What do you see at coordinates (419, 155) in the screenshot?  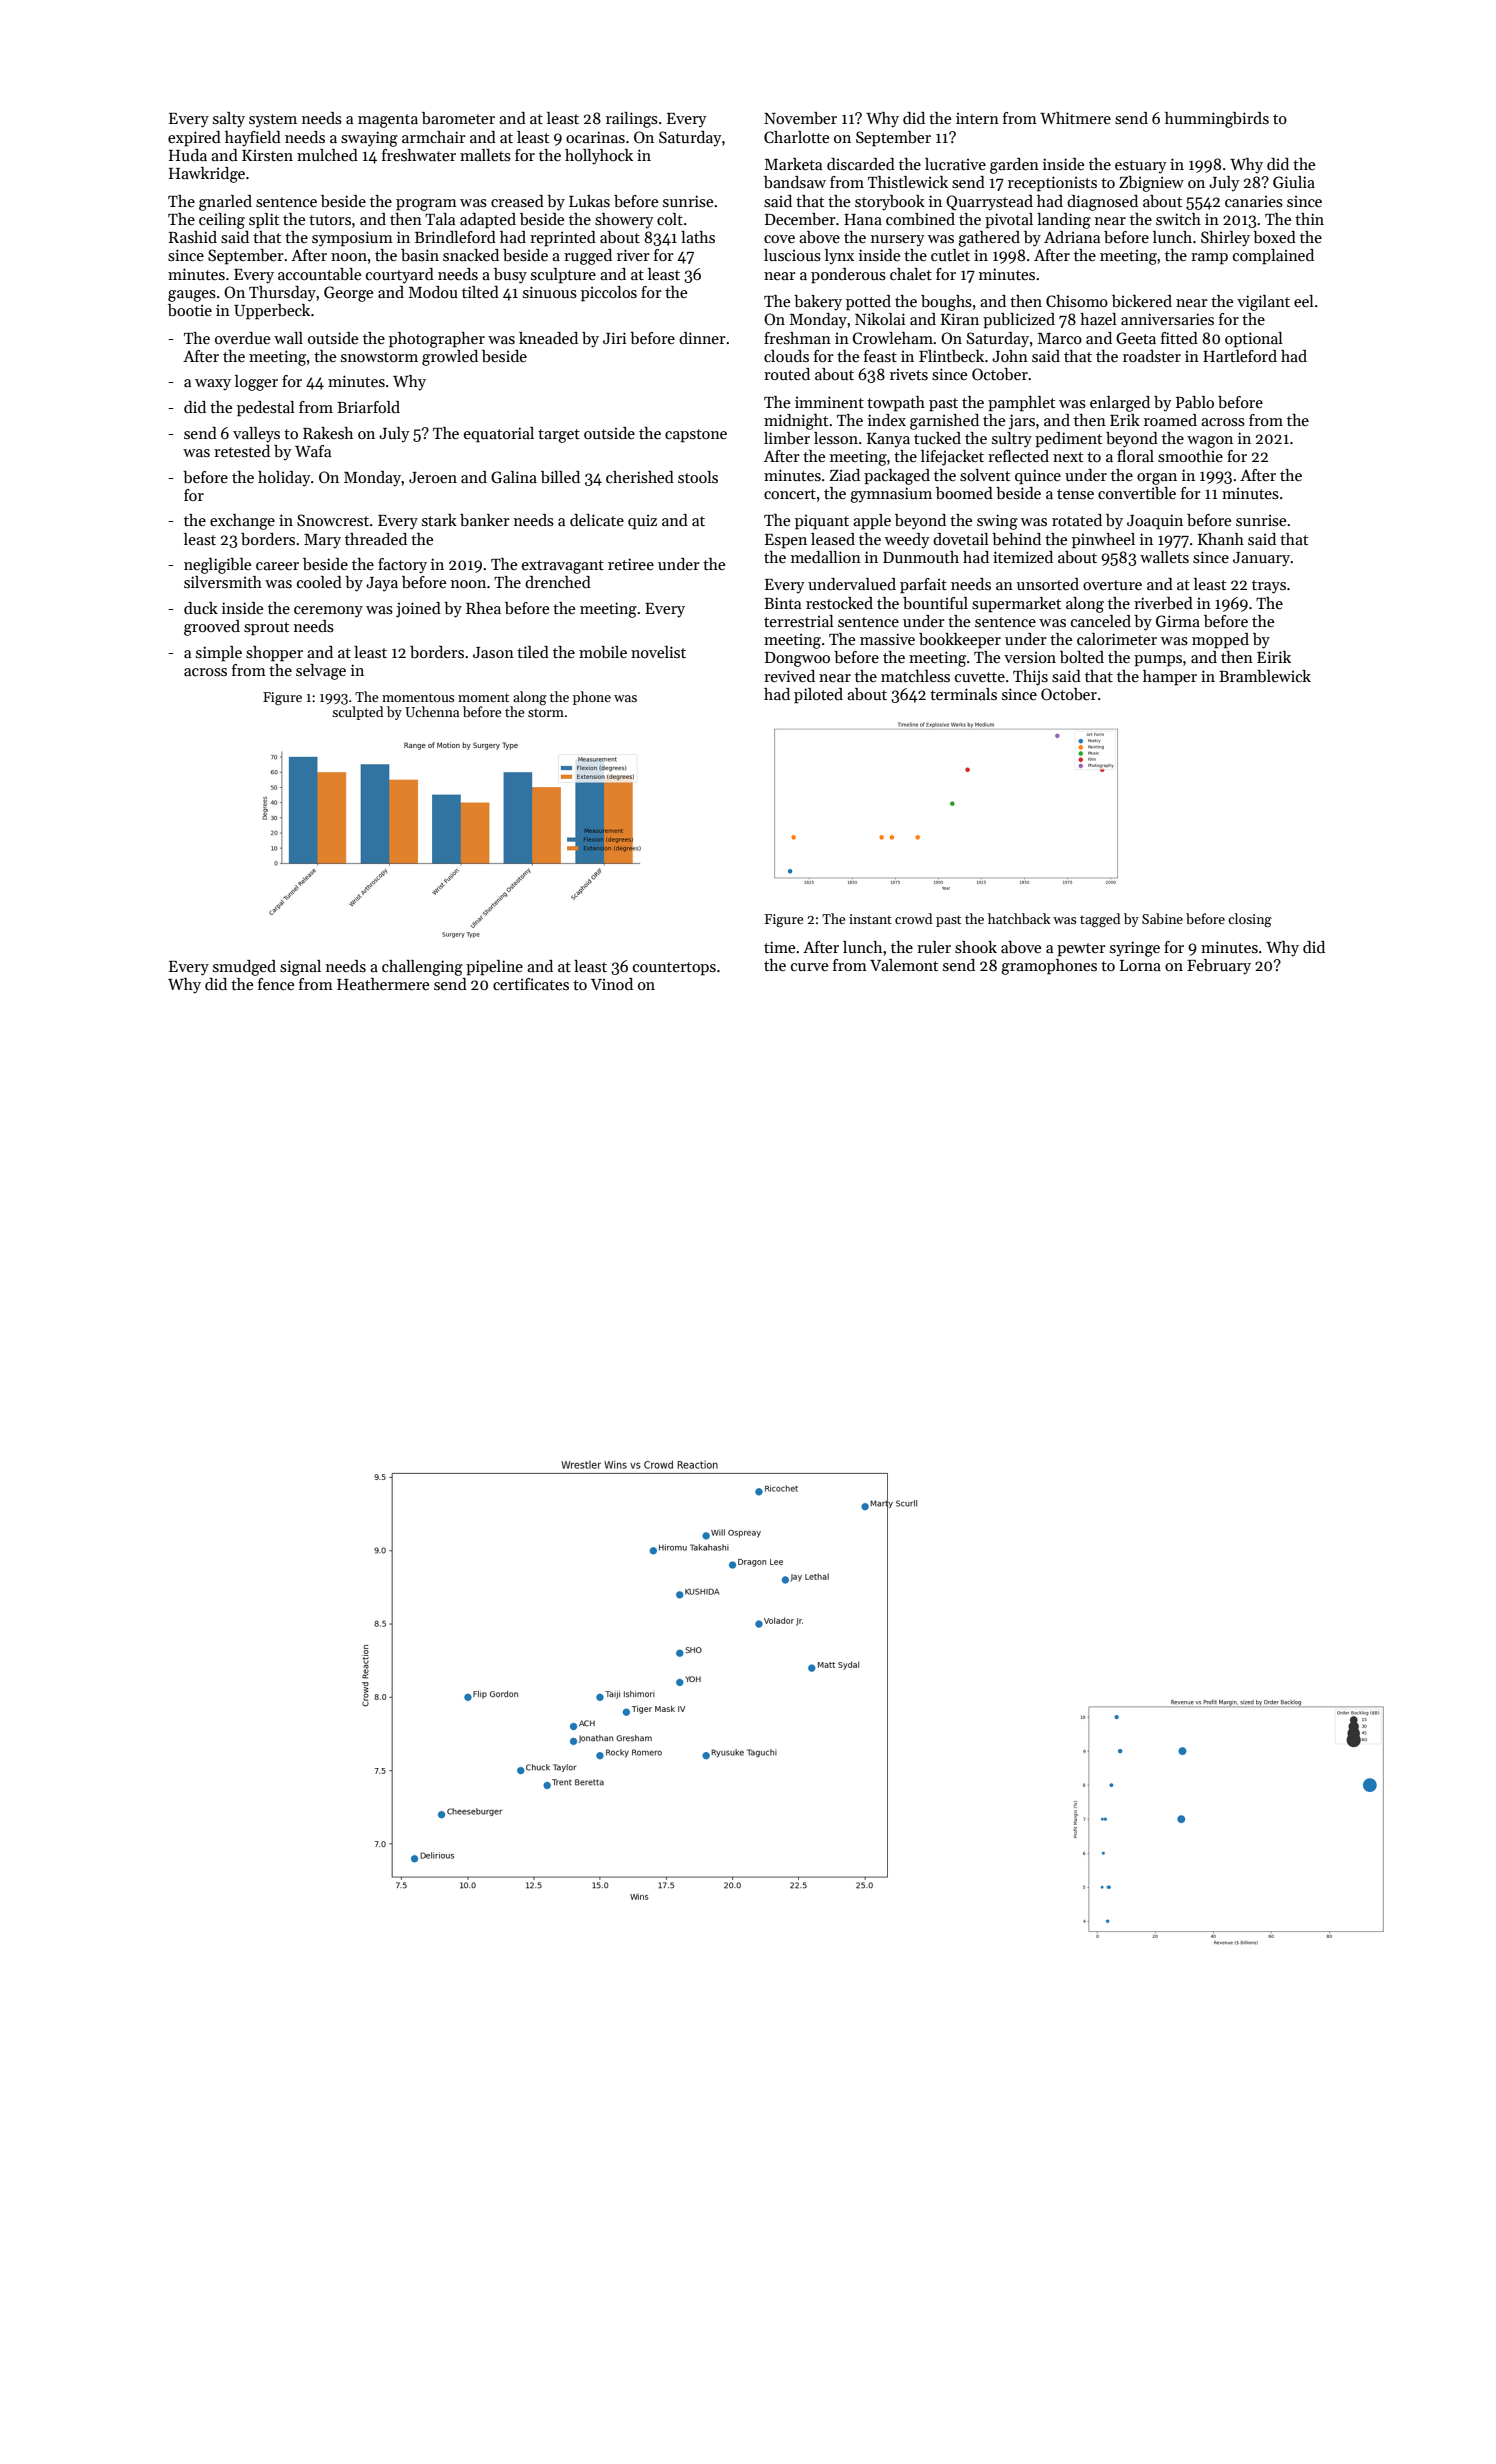 I see `freshwater` at bounding box center [419, 155].
